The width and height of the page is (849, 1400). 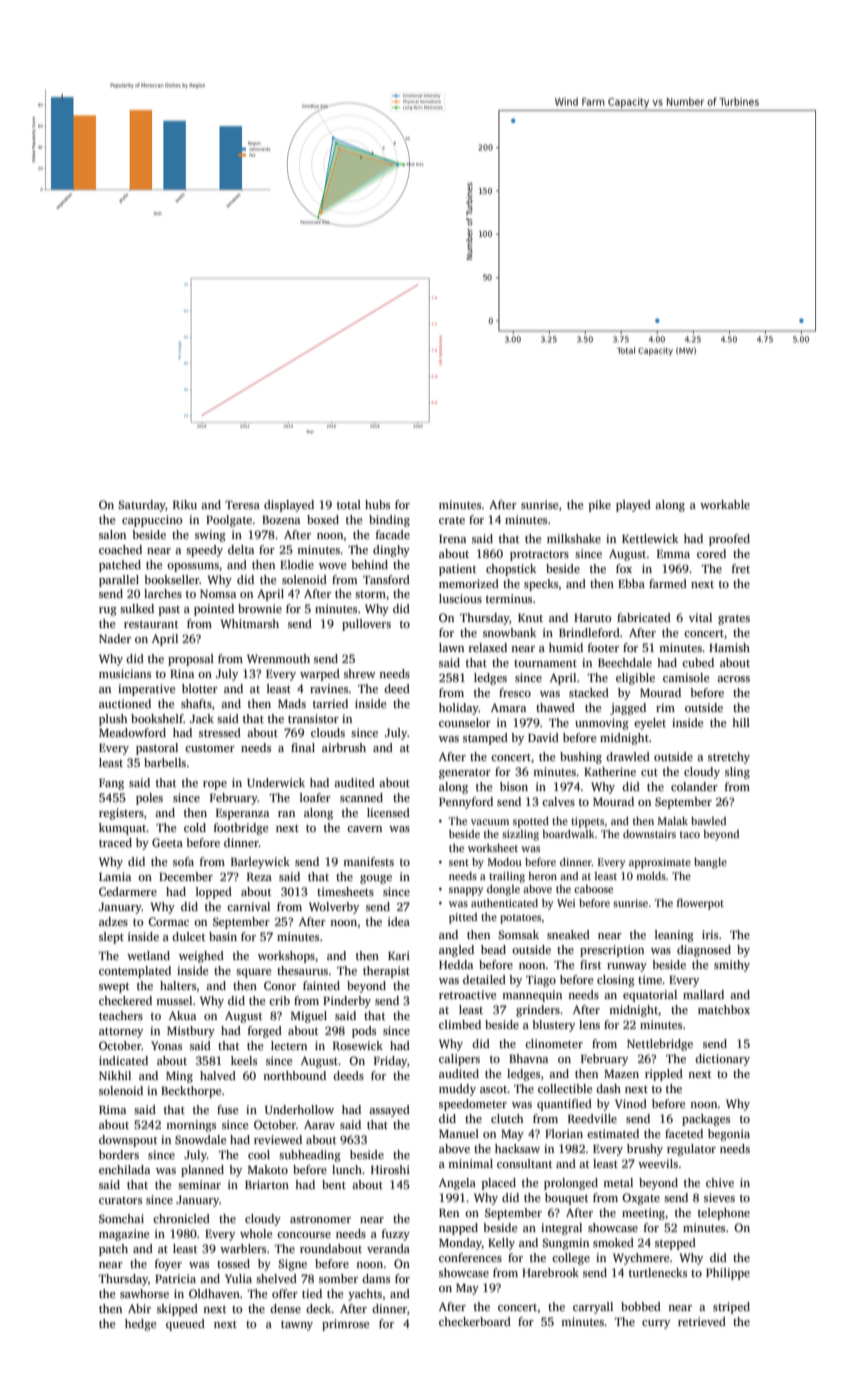 What do you see at coordinates (178, 985) in the page?
I see `halters` at bounding box center [178, 985].
